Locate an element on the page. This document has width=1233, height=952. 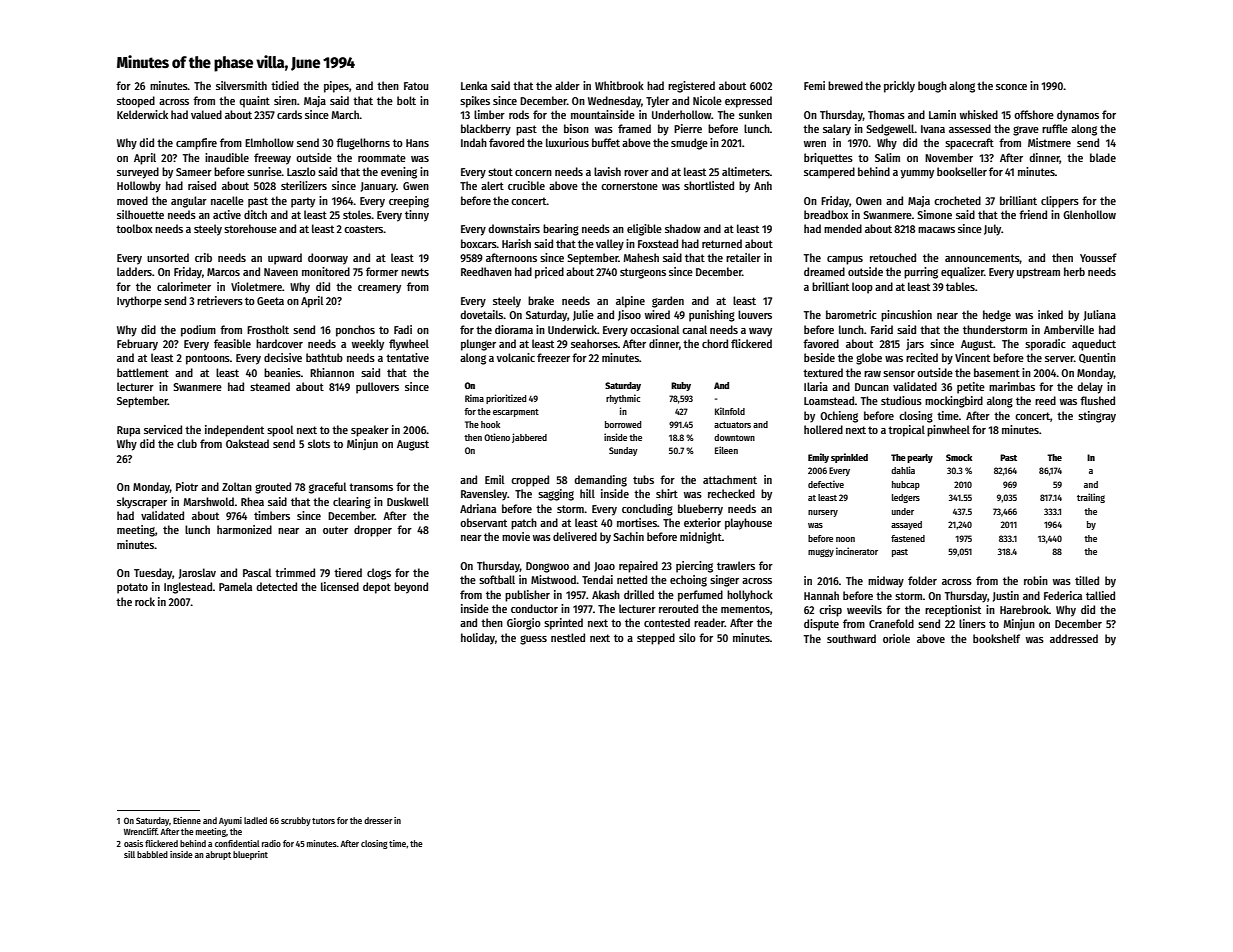
moved is located at coordinates (132, 200).
